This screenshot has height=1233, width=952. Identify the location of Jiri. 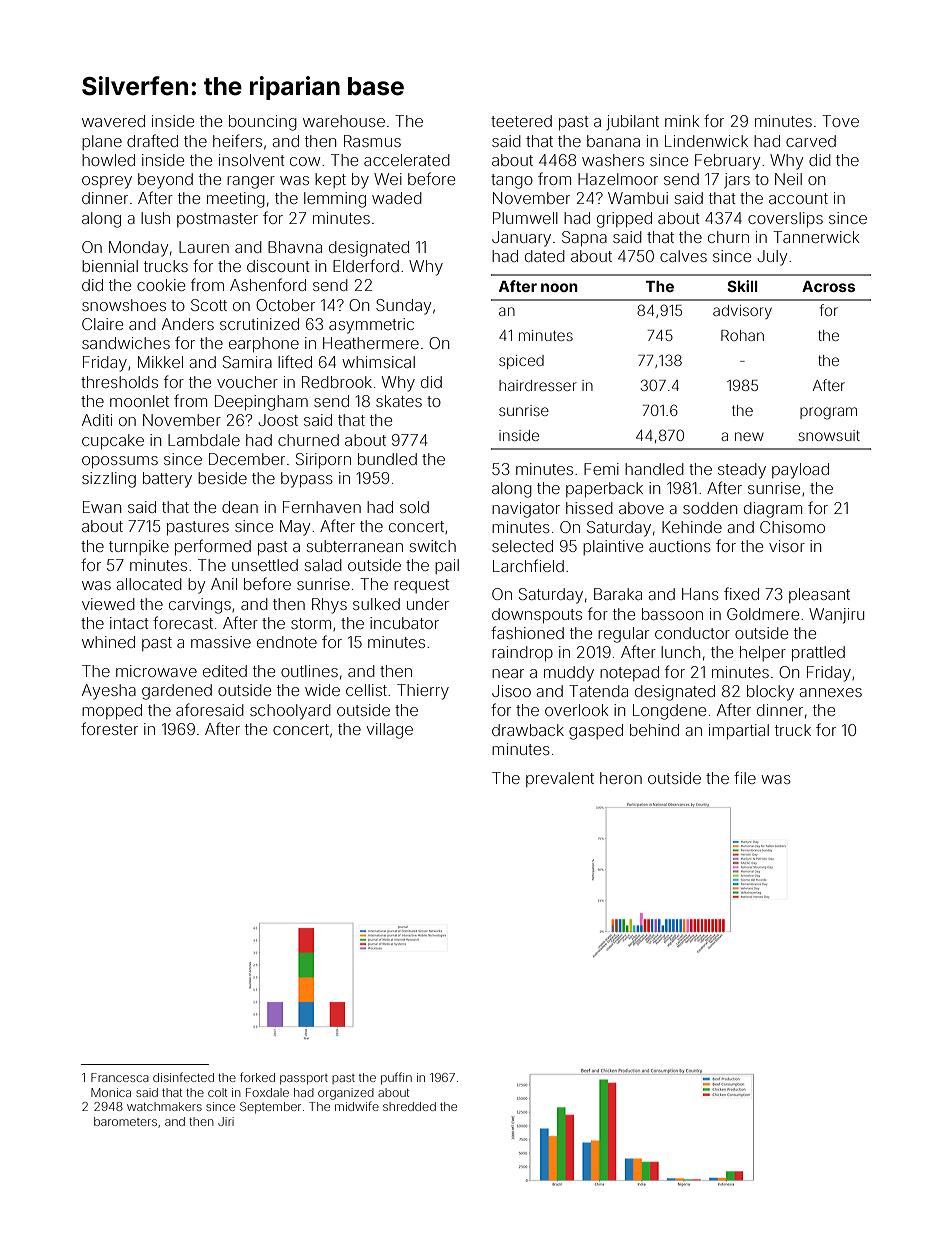
(226, 1121).
